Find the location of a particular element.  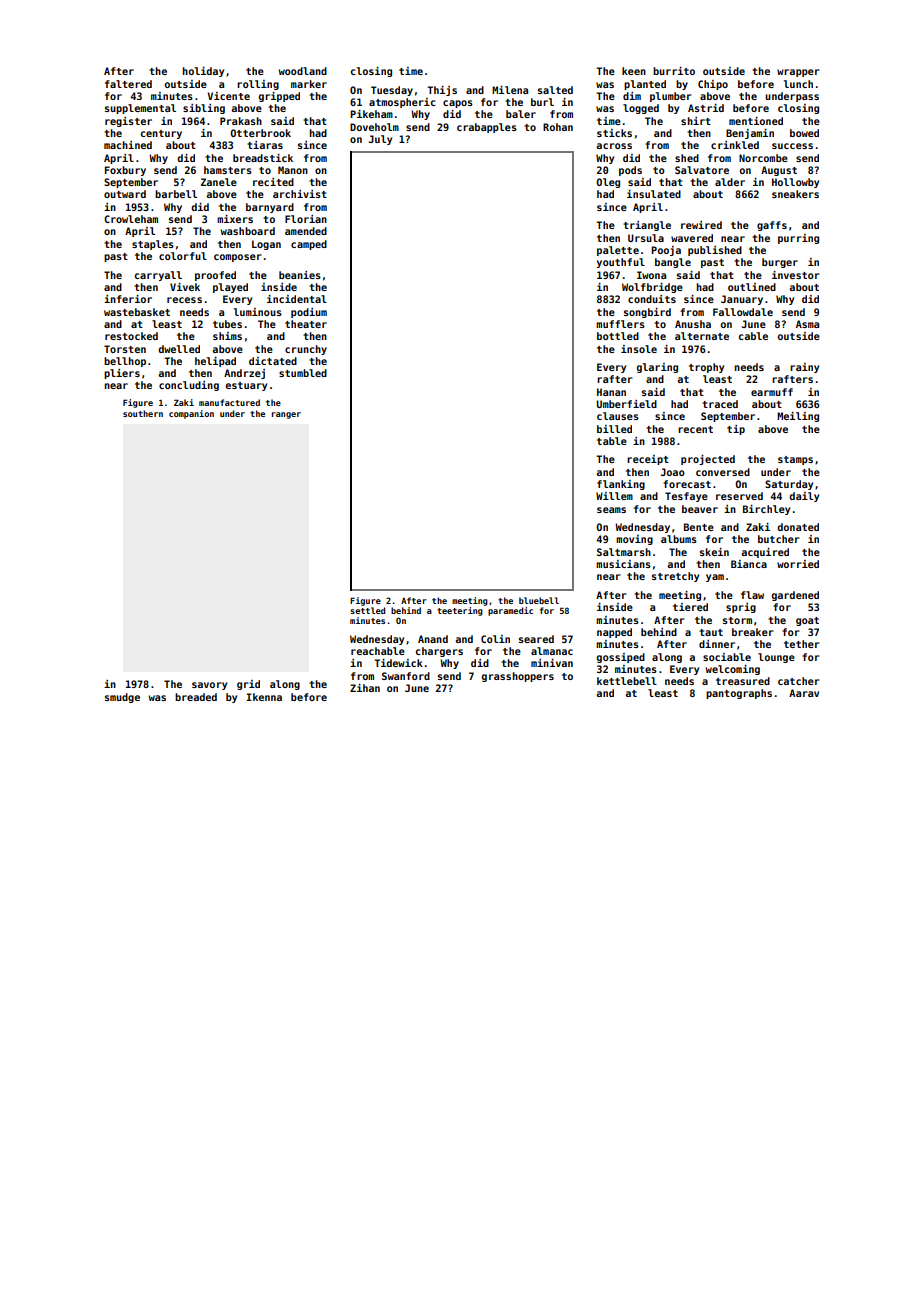

smudge is located at coordinates (122, 698).
